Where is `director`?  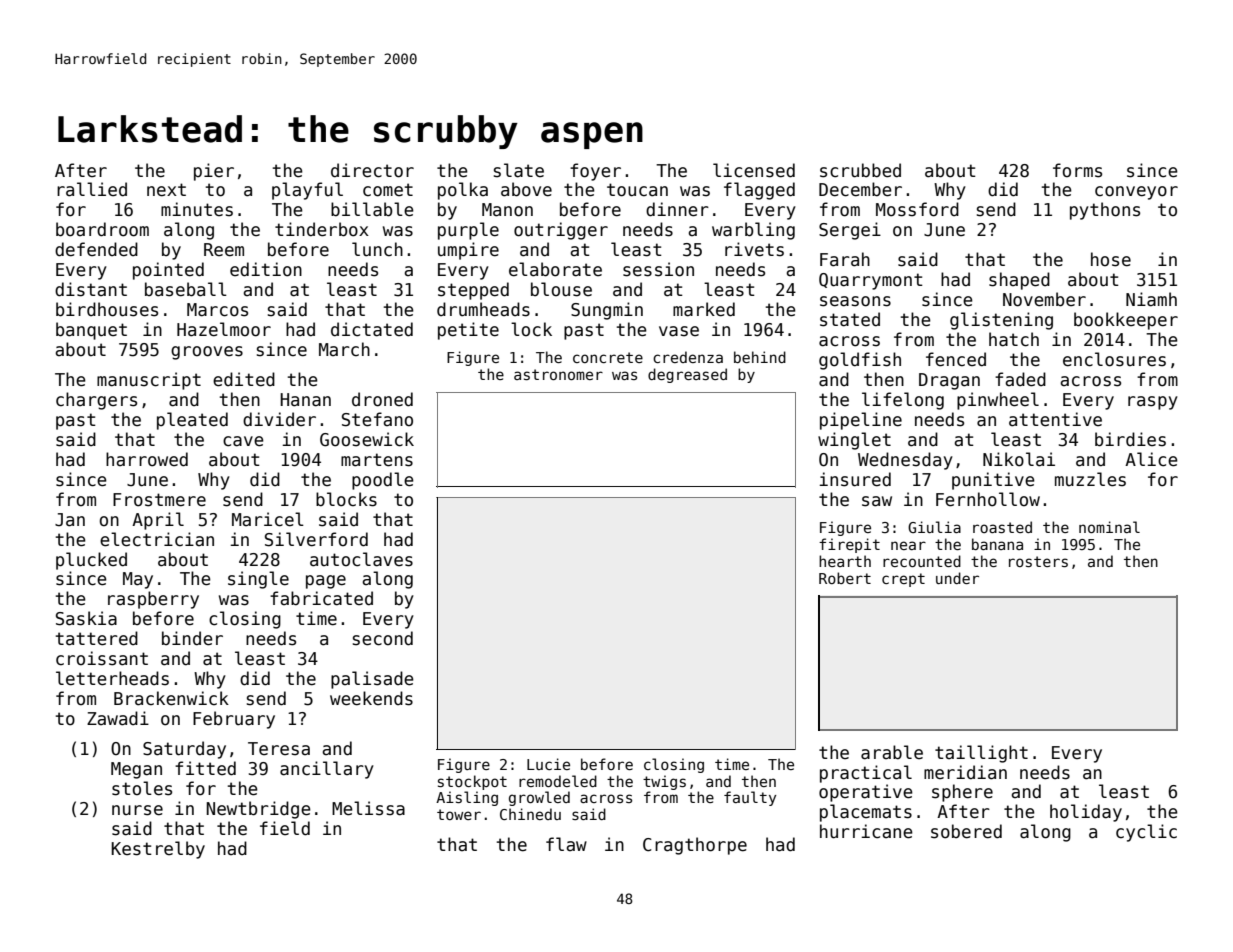
director is located at coordinates (372, 170).
